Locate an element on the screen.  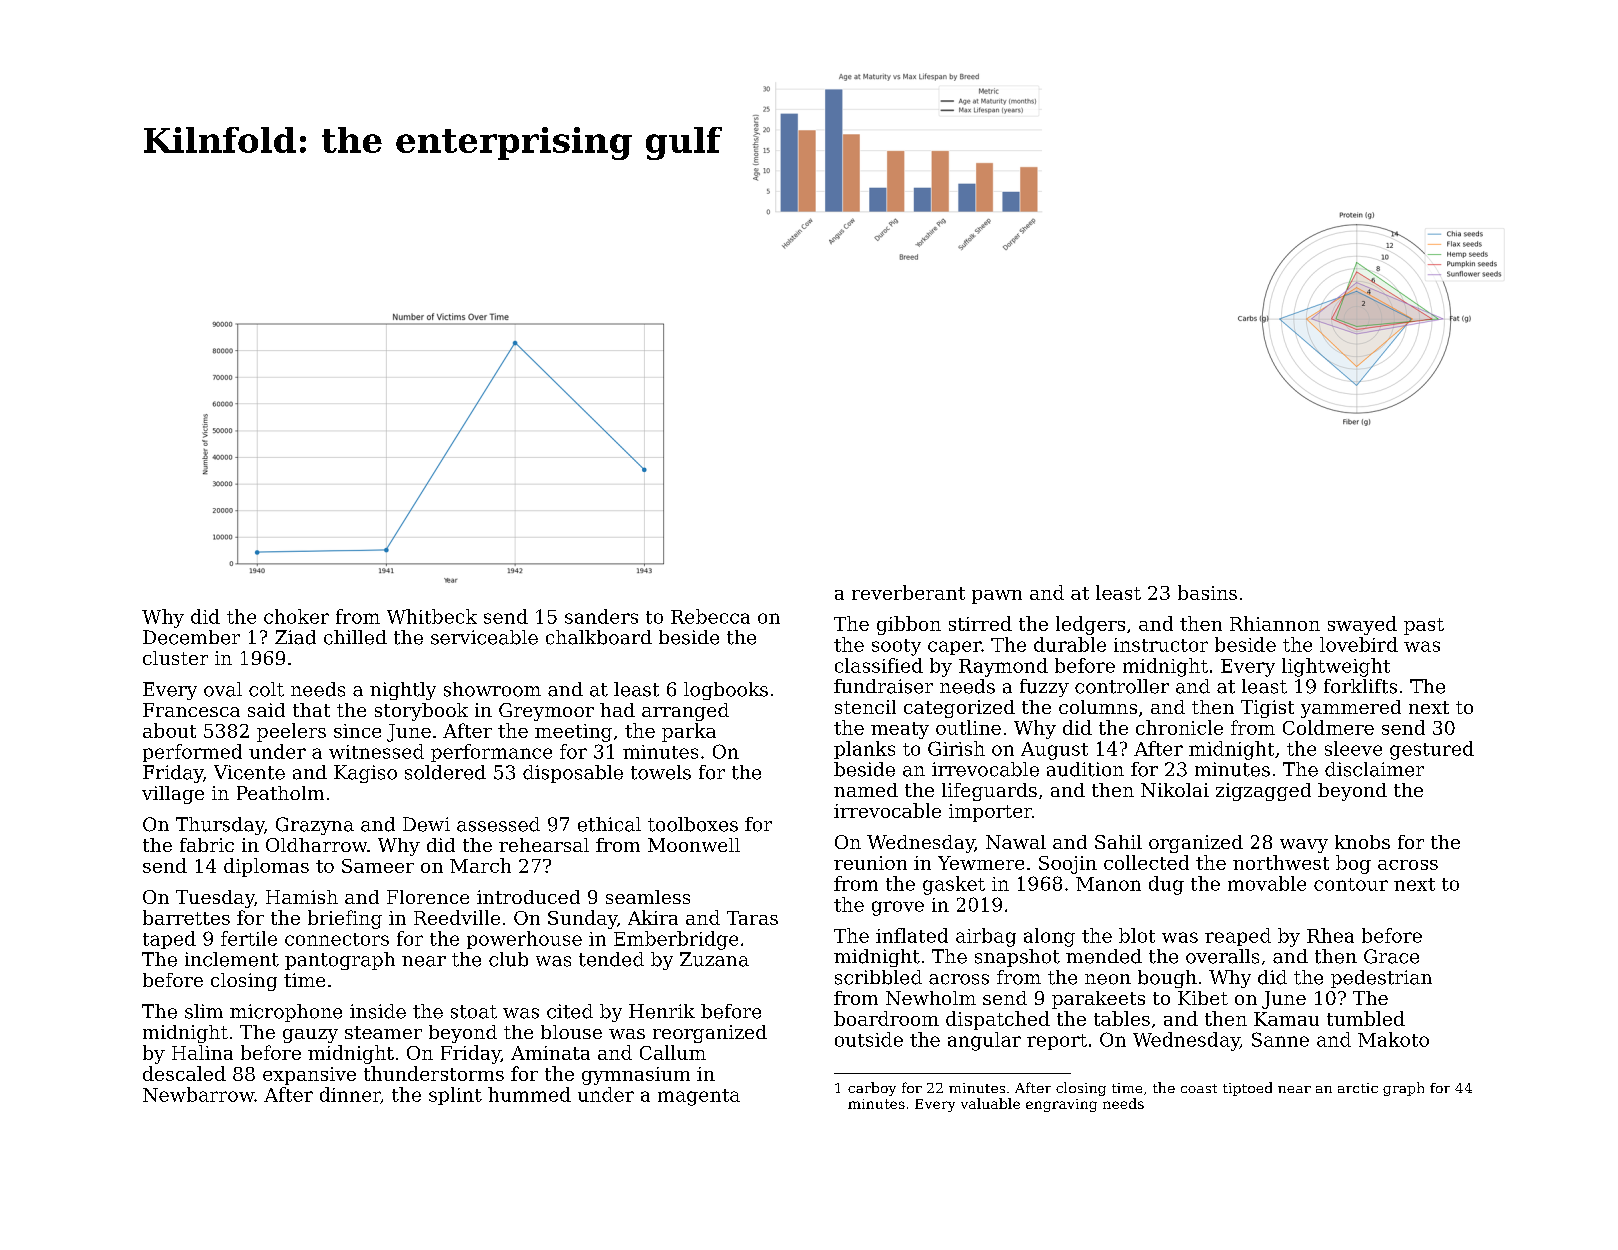
Yewmere is located at coordinates (981, 863).
